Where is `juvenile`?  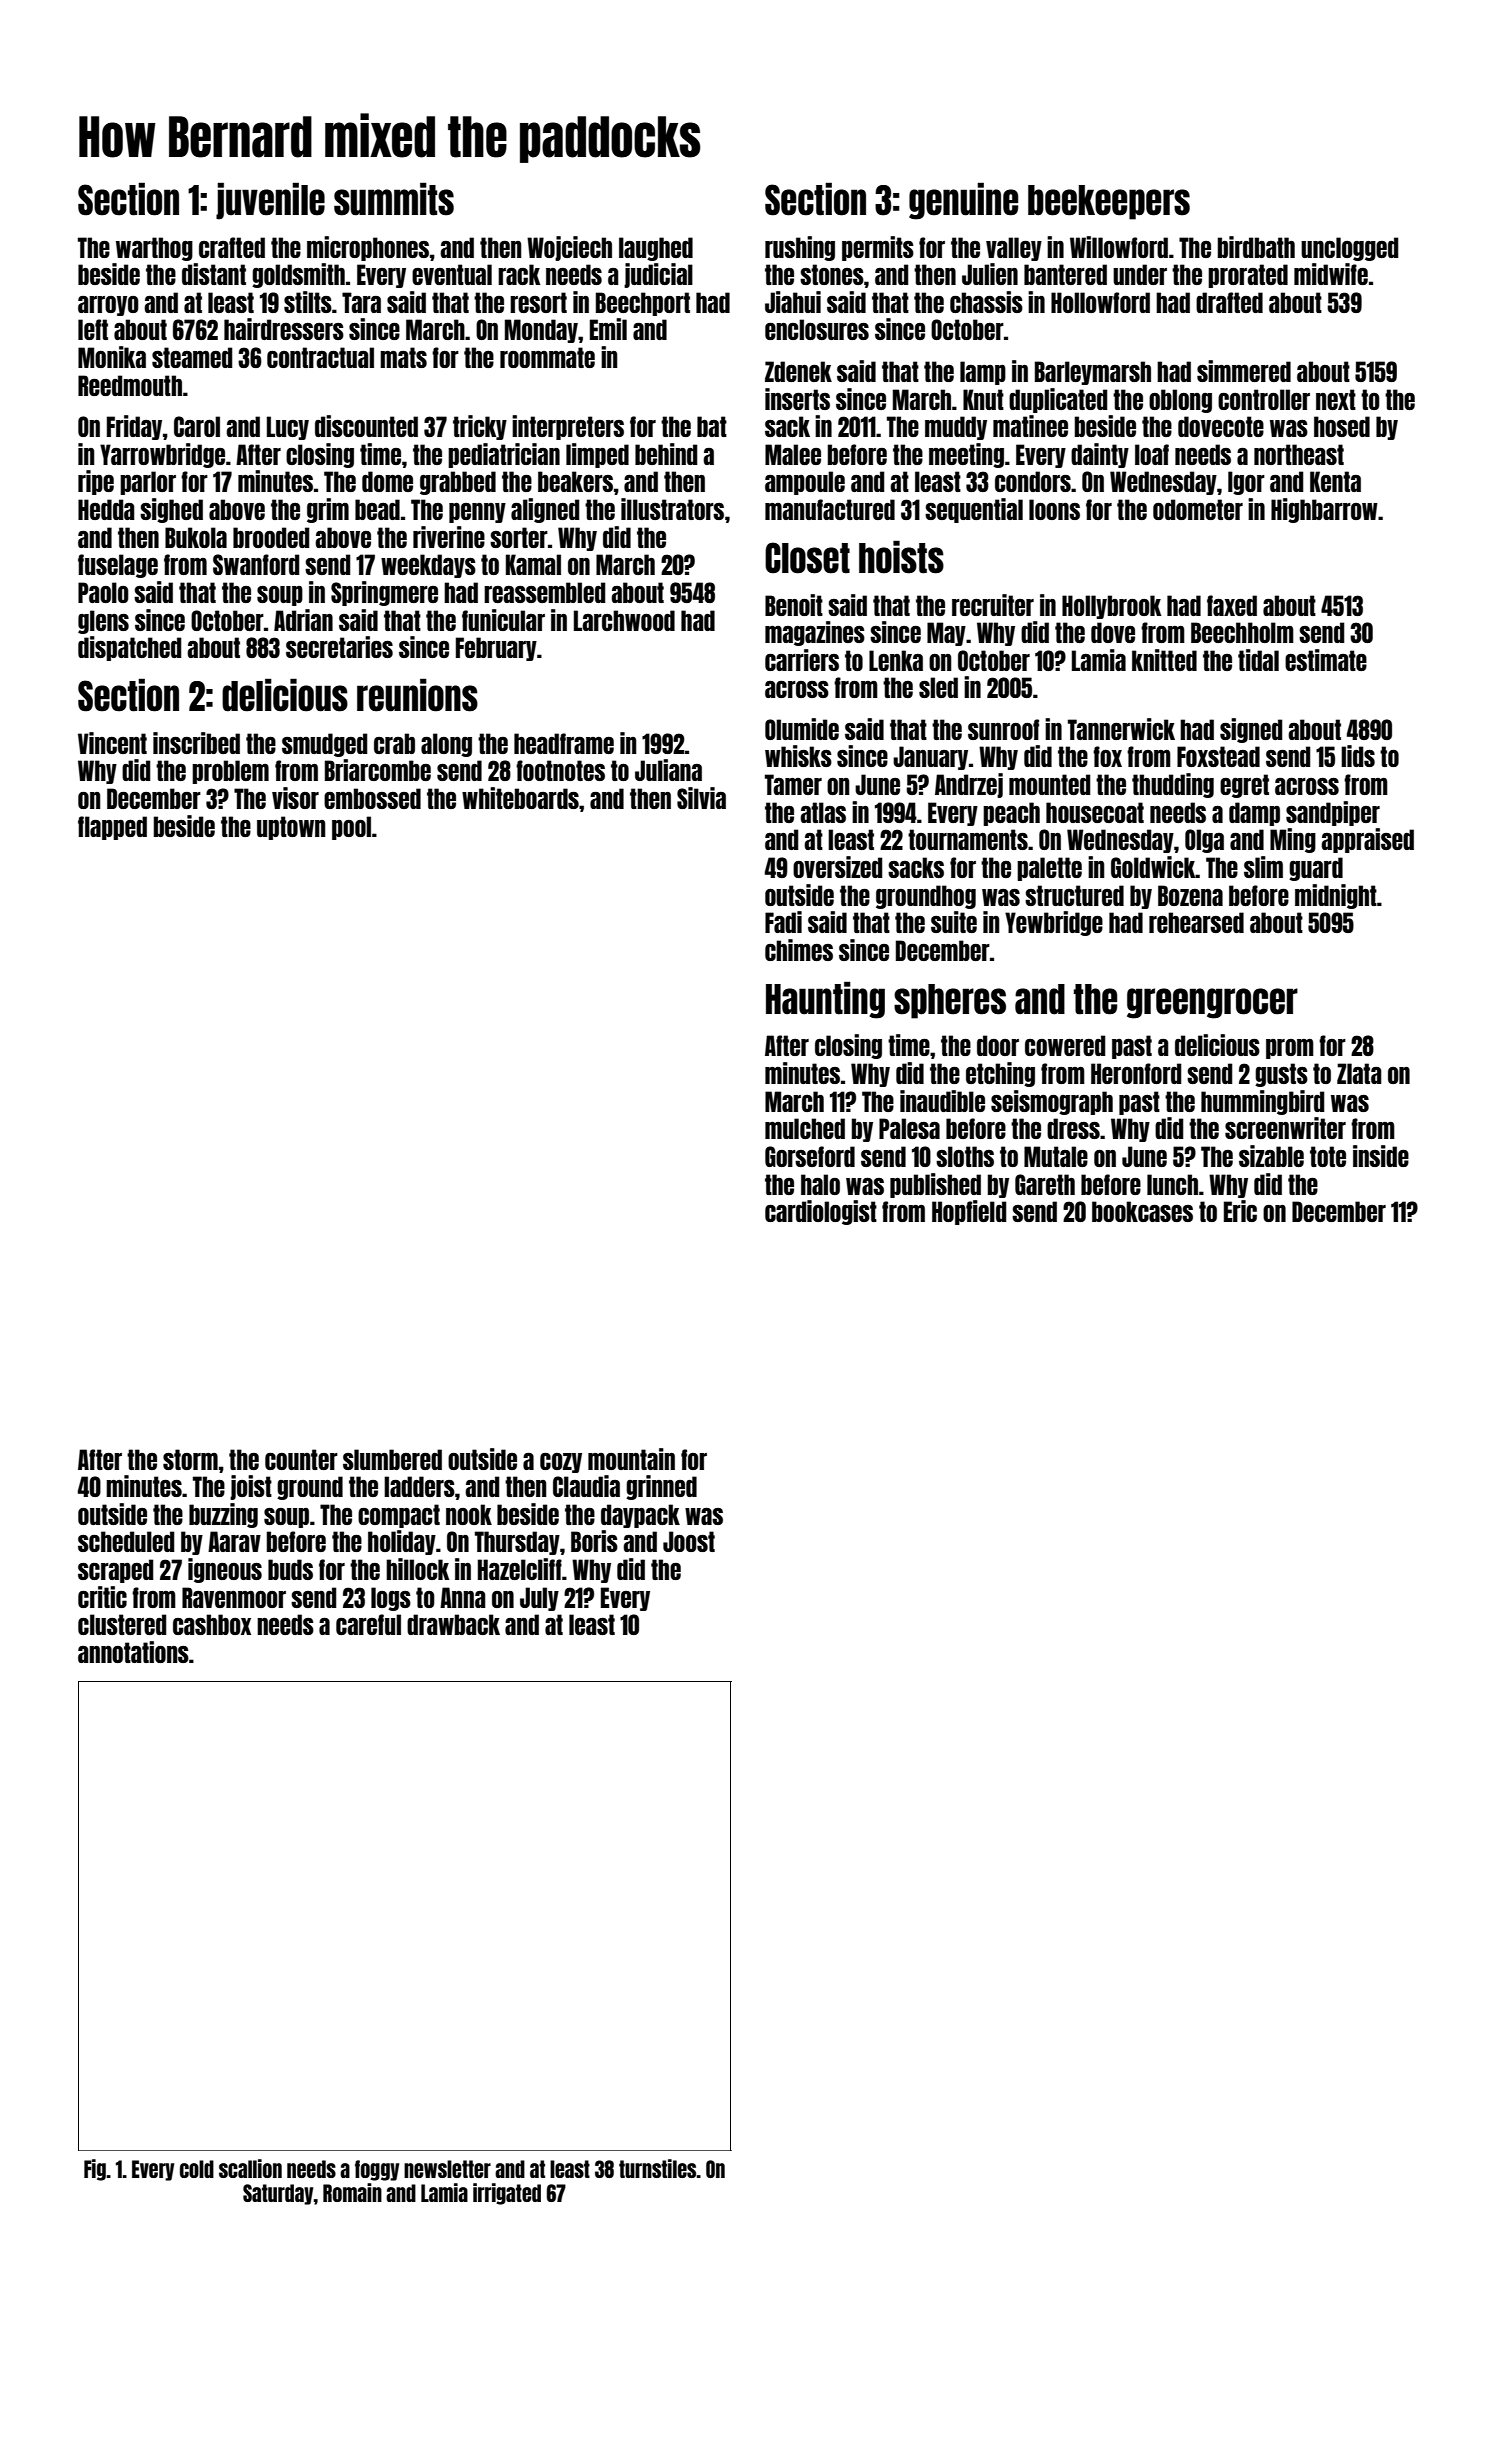 juvenile is located at coordinates (270, 201).
